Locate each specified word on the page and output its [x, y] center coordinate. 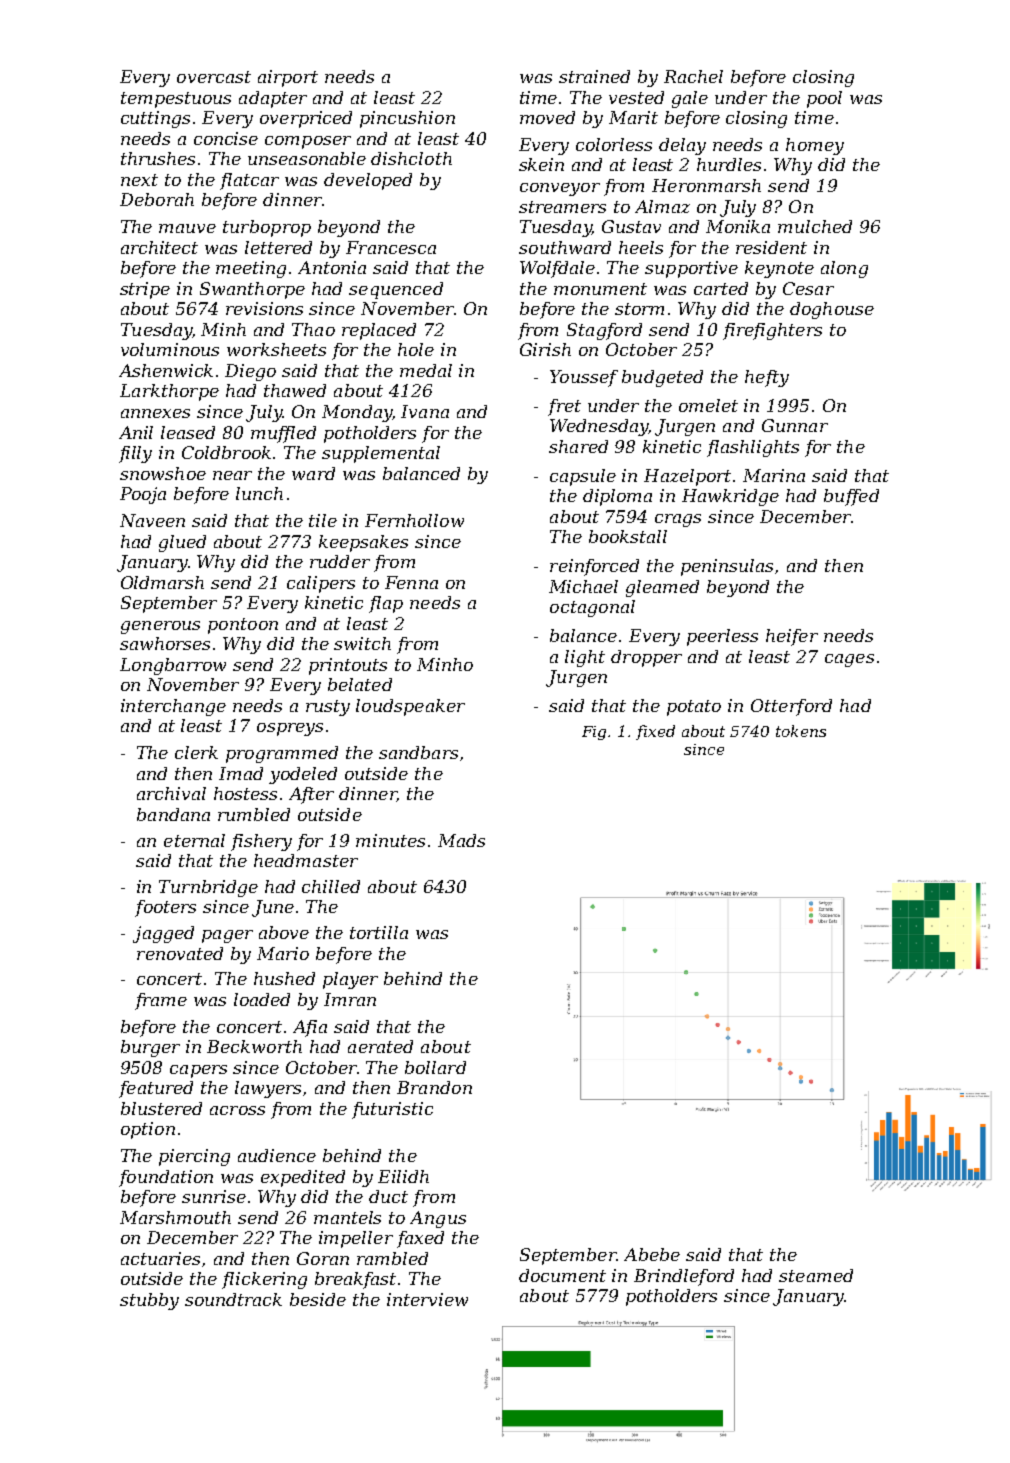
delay [682, 146]
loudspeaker [410, 707]
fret [564, 407]
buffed [851, 497]
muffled [283, 434]
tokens [801, 731]
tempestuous [176, 100]
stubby [149, 1301]
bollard [435, 1067]
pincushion [407, 119]
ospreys [290, 729]
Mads [461, 840]
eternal [194, 840]
